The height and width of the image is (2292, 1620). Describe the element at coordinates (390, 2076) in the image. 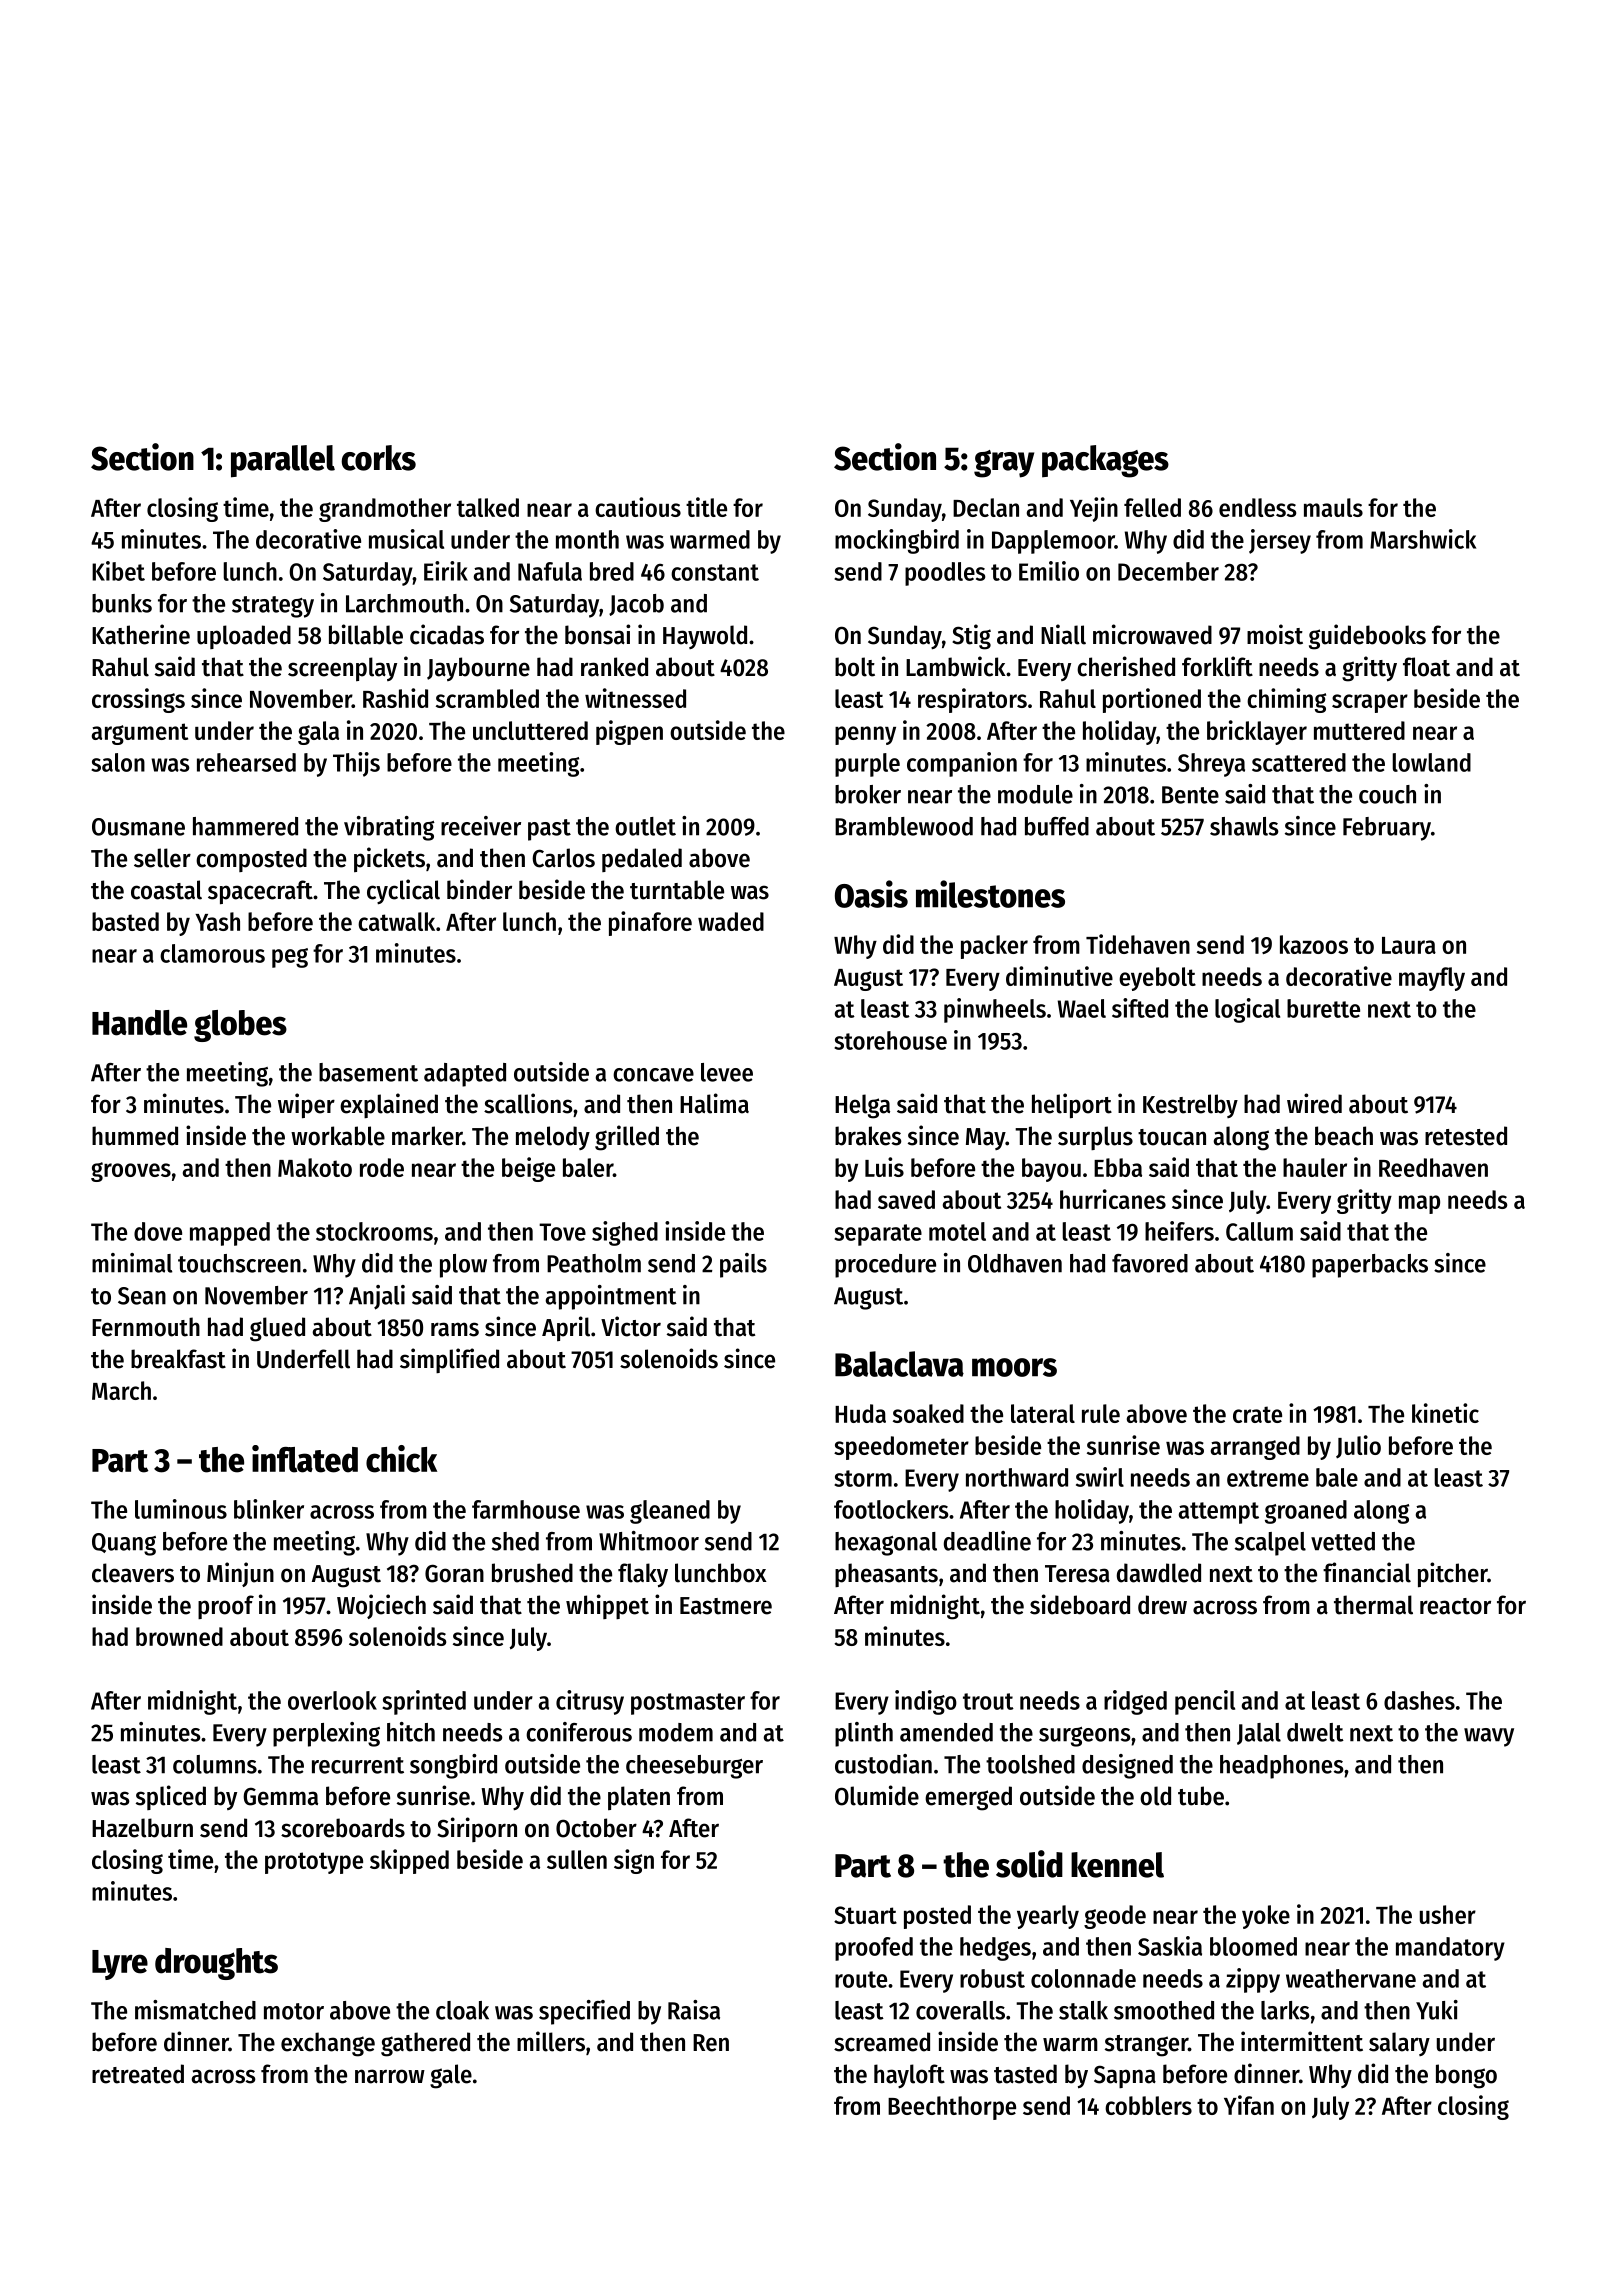

I see `narrow` at that location.
